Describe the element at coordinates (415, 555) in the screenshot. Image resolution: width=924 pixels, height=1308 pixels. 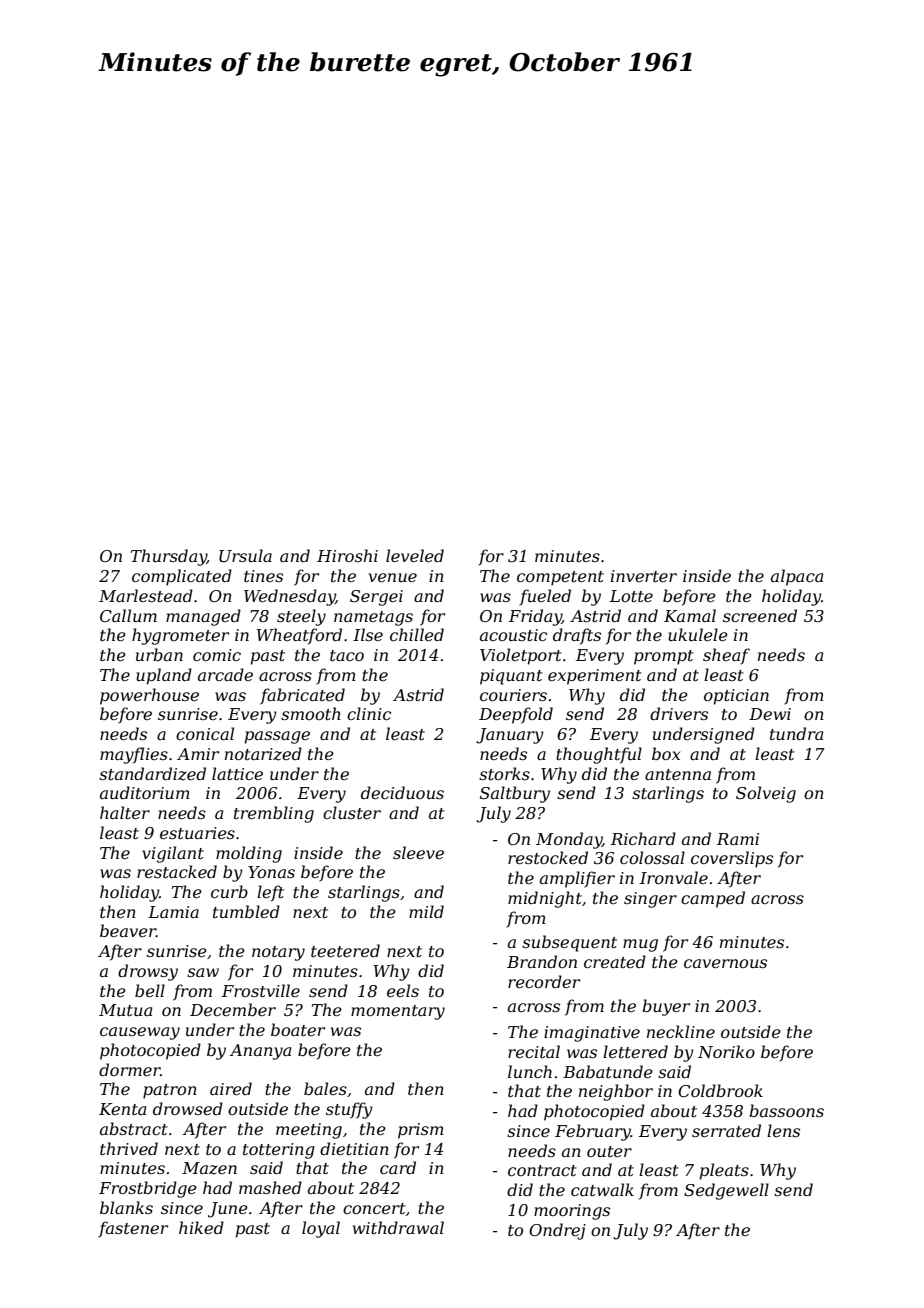
I see `leveled` at that location.
